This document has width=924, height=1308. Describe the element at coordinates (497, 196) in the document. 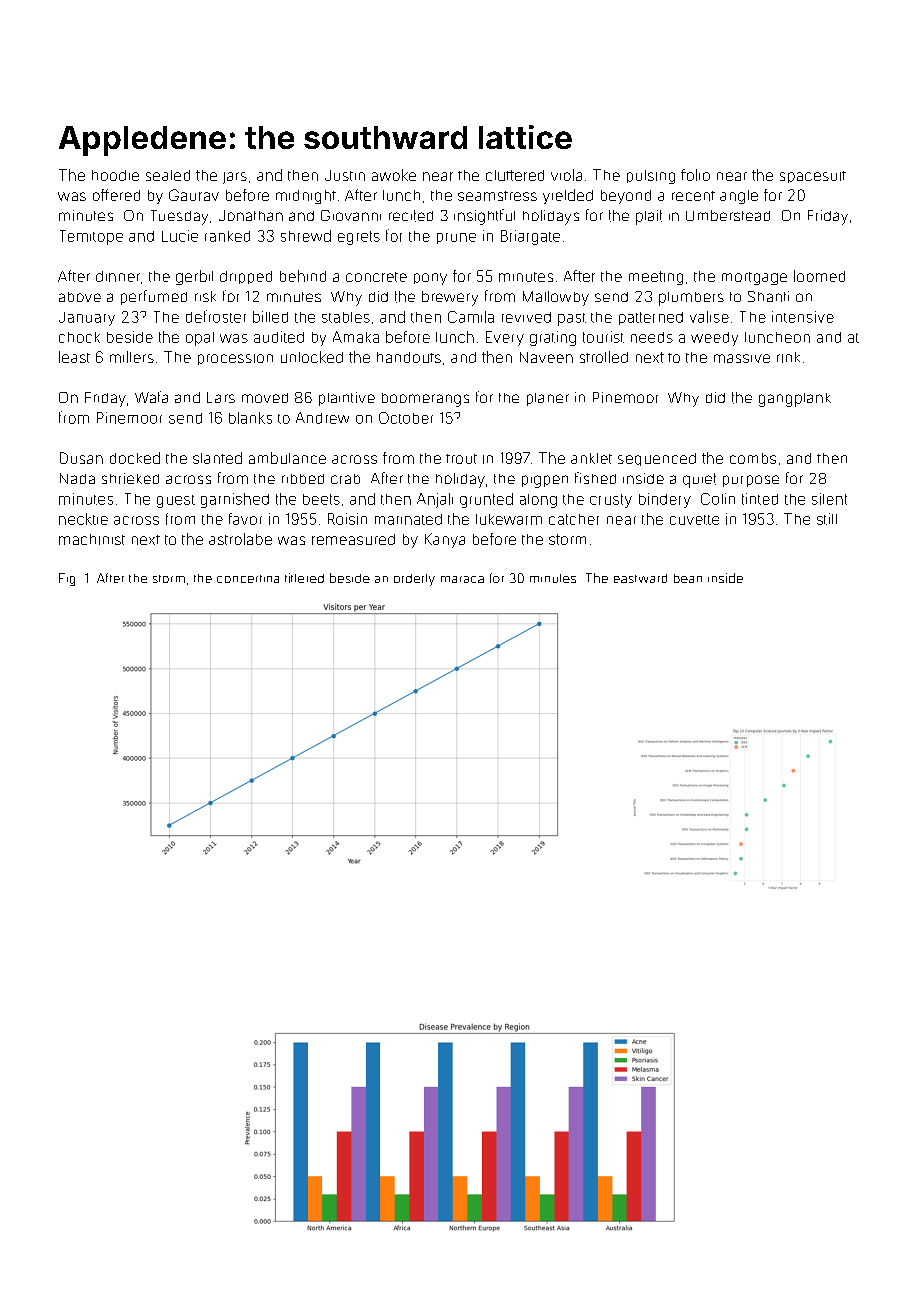

I see `seamstress` at that location.
